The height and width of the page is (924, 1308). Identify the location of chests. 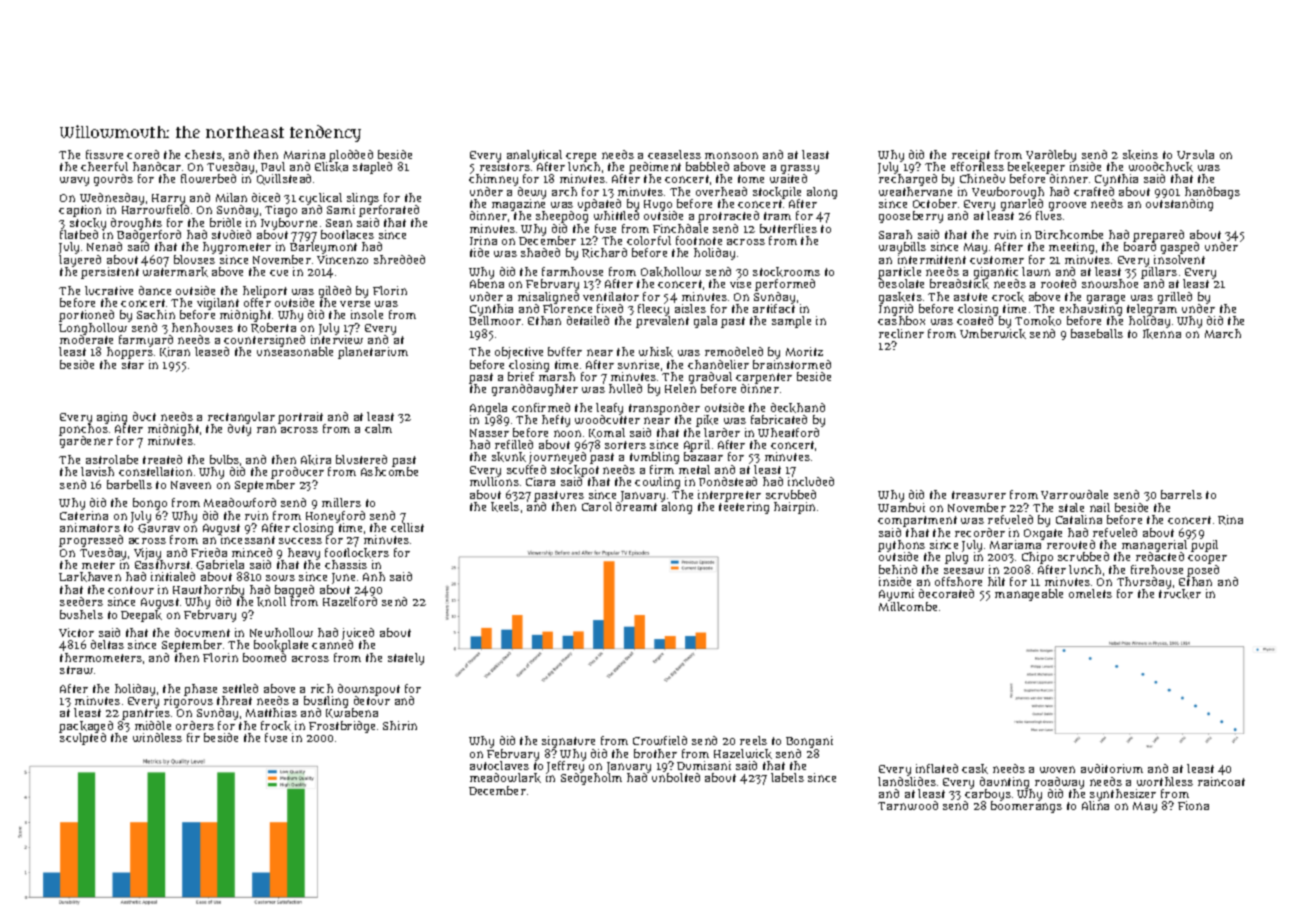
(203, 154).
